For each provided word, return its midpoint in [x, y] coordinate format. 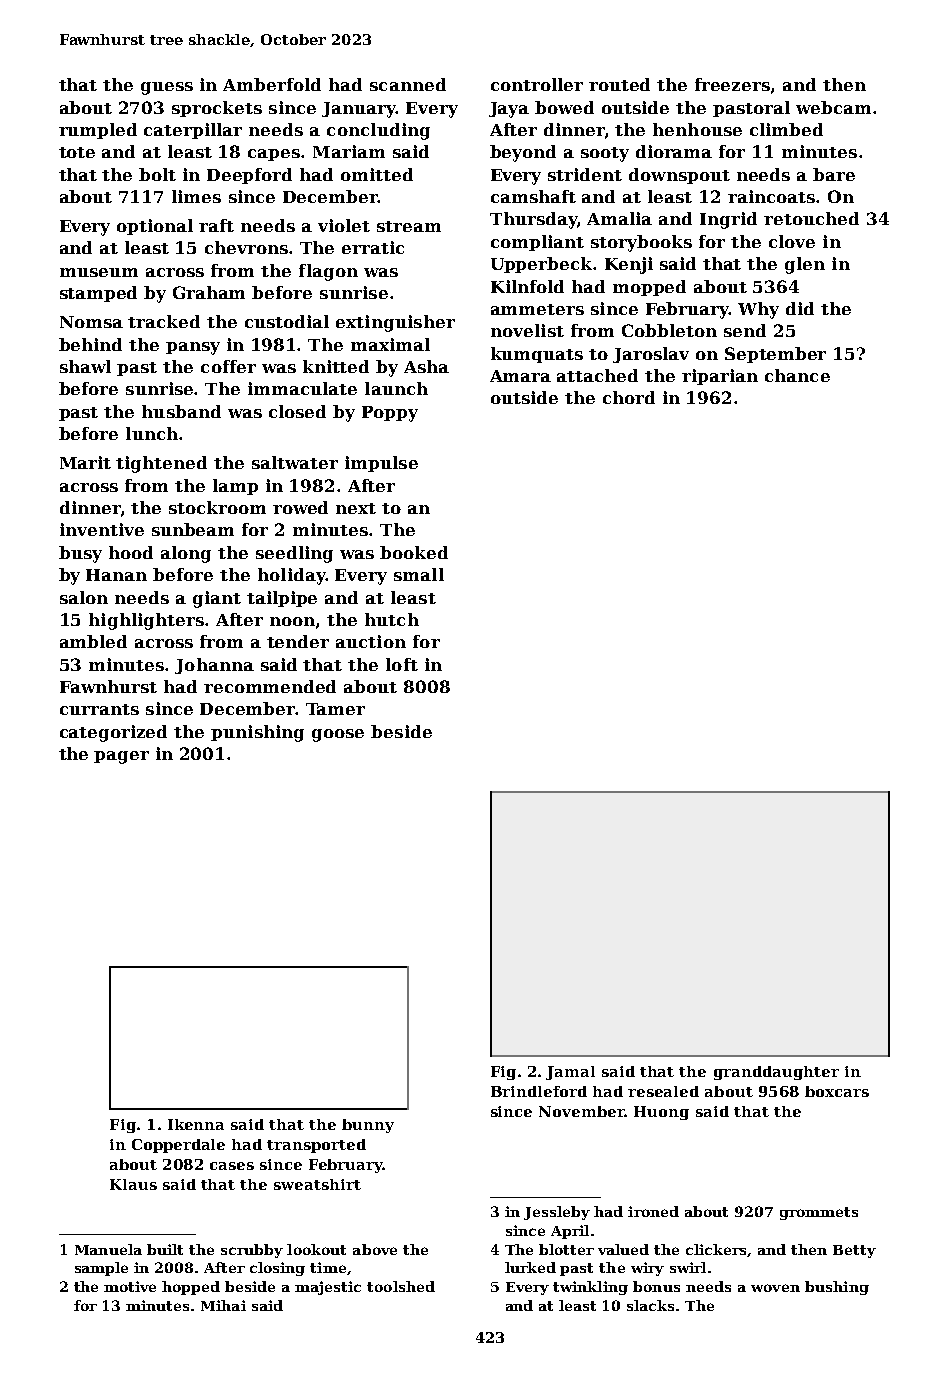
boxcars [837, 1091]
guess [167, 88]
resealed [663, 1091]
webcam [833, 107]
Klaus [133, 1184]
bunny [368, 1126]
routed [619, 84]
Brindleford [539, 1091]
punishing [257, 733]
